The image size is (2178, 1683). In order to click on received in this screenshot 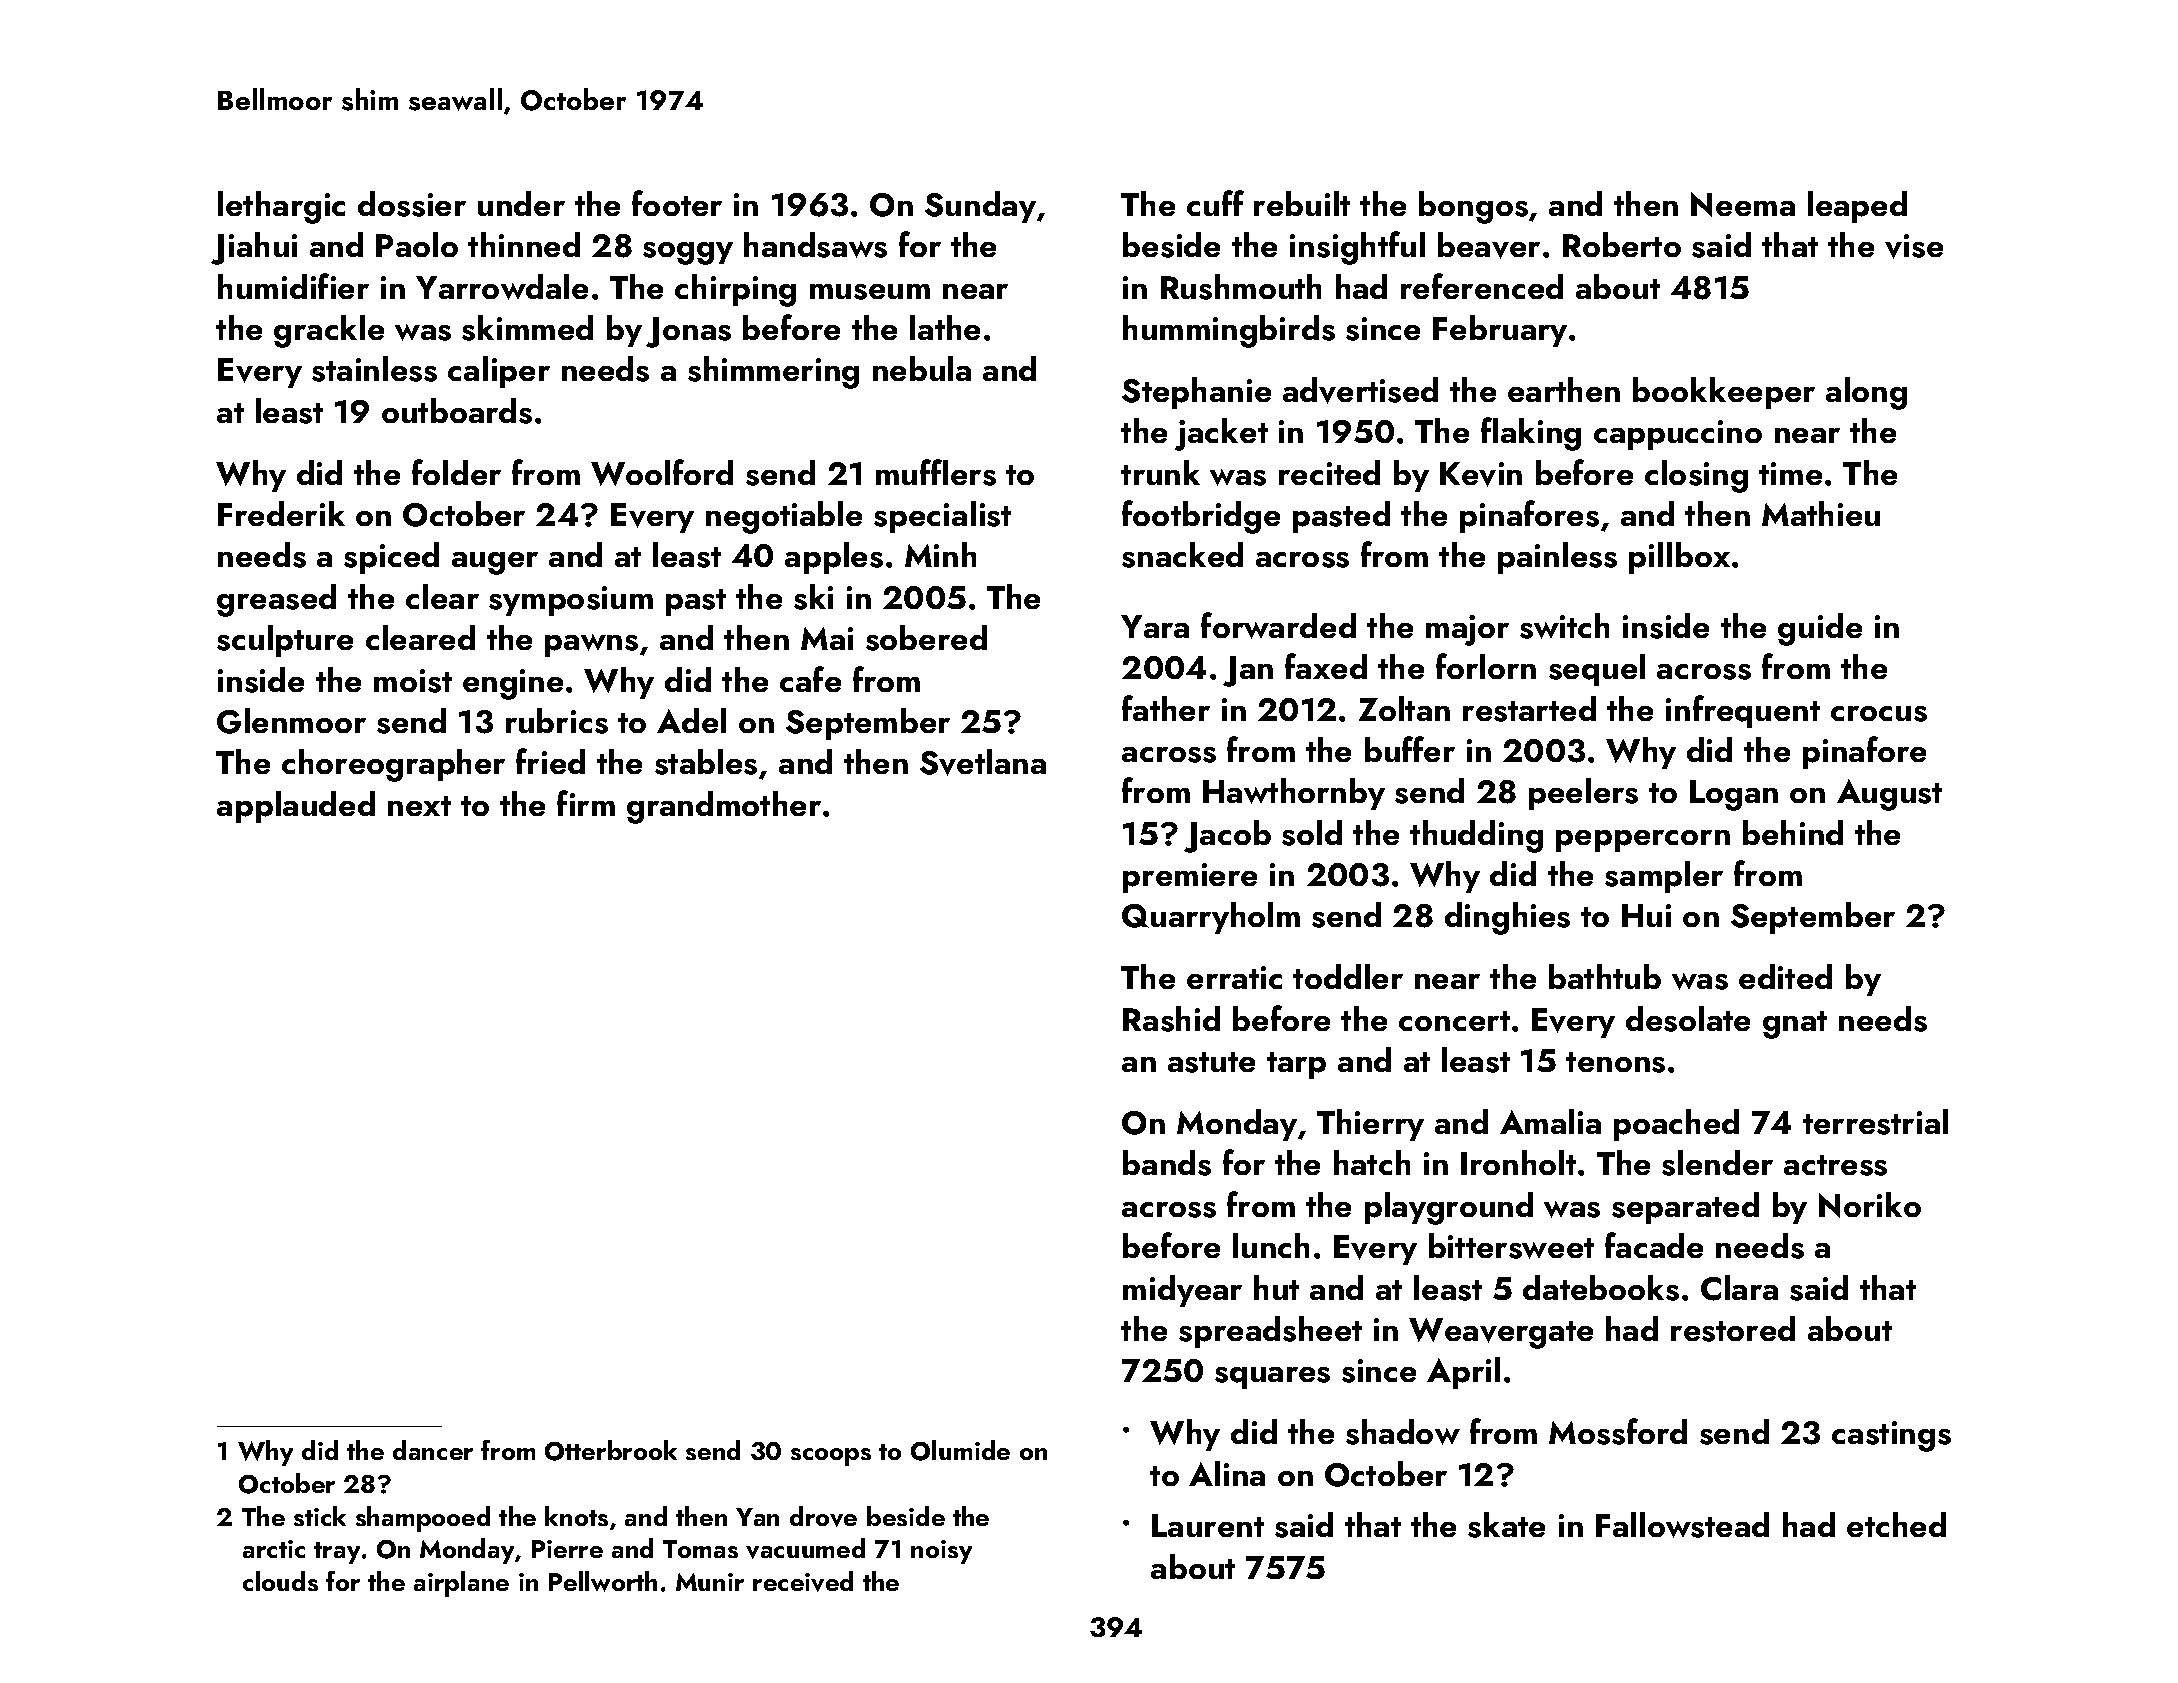, I will do `click(803, 1581)`.
